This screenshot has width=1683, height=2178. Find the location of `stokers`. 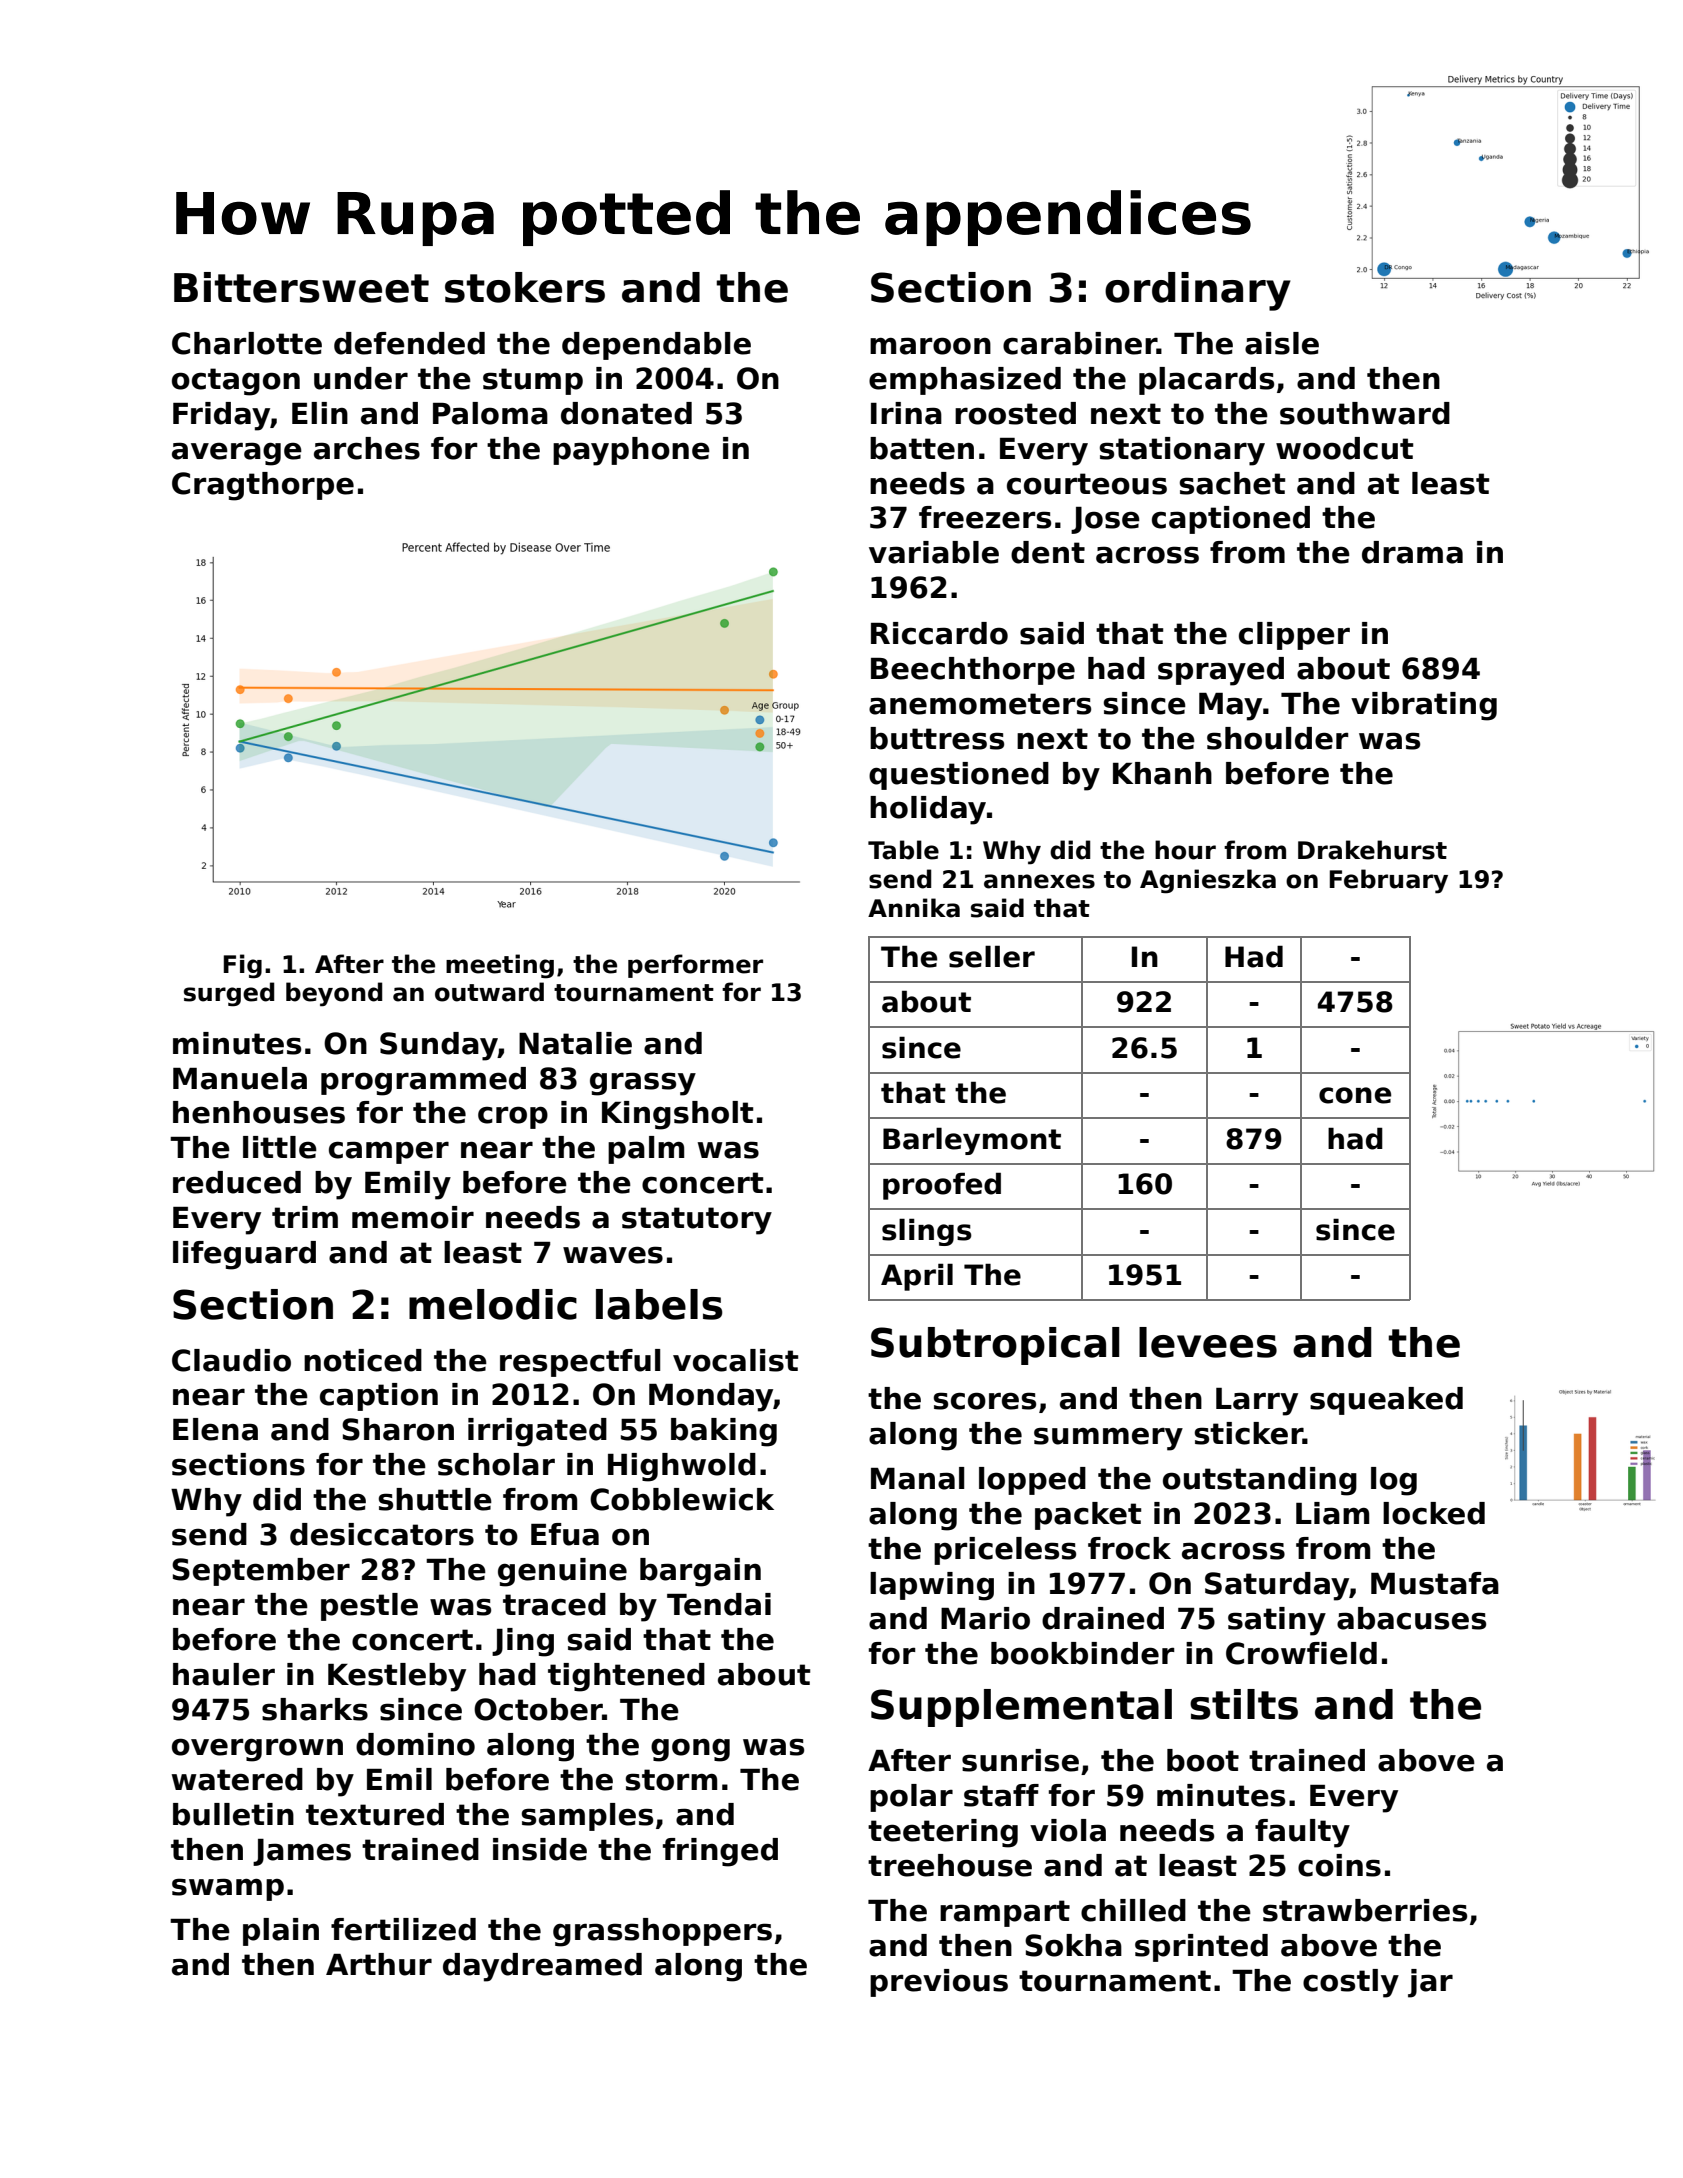

stokers is located at coordinates (525, 287).
